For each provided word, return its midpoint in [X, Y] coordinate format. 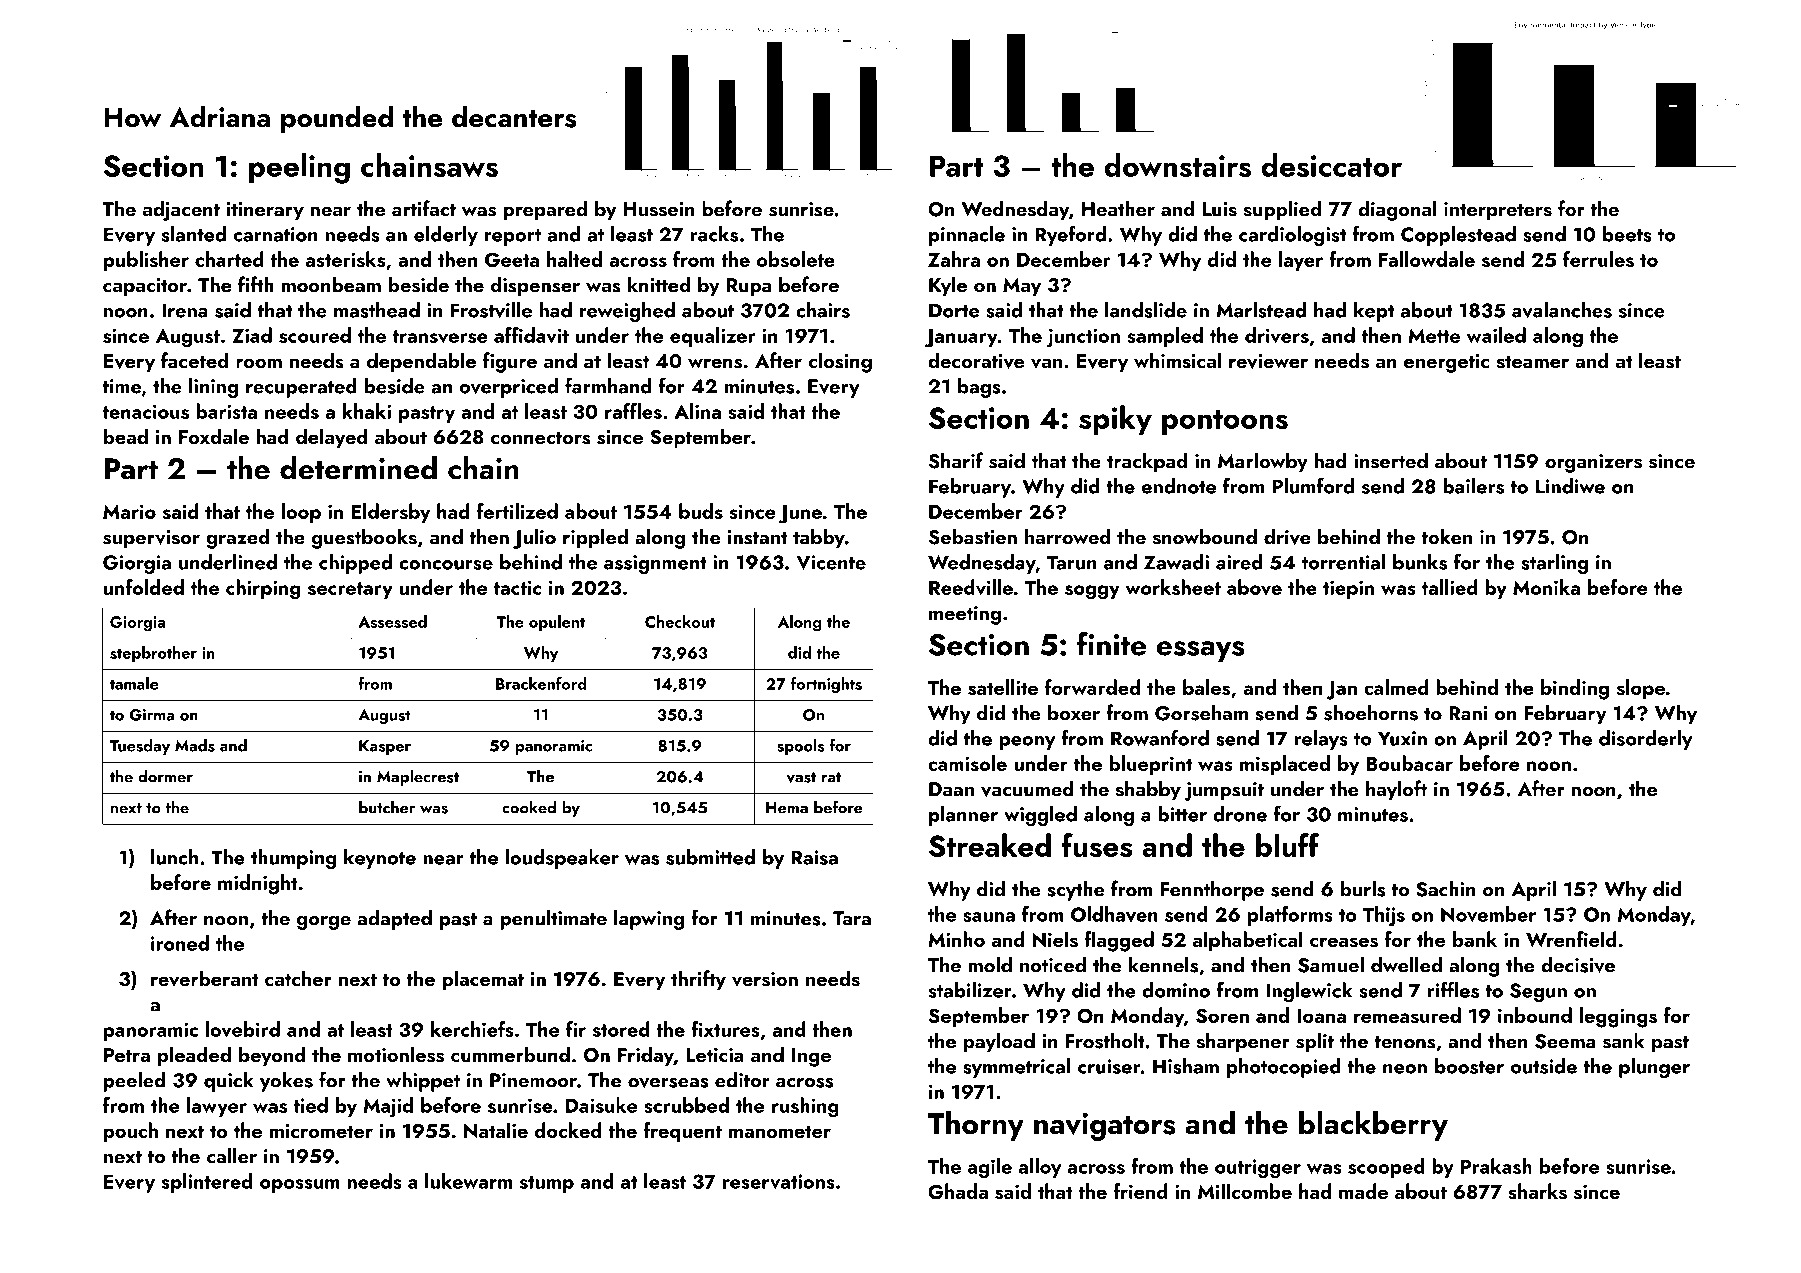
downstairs [1178, 165]
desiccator [1331, 165]
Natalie [496, 1130]
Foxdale [214, 436]
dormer [165, 776]
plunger [1654, 1068]
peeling [299, 168]
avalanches [1562, 310]
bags [979, 388]
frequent [682, 1132]
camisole [967, 763]
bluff [1287, 845]
